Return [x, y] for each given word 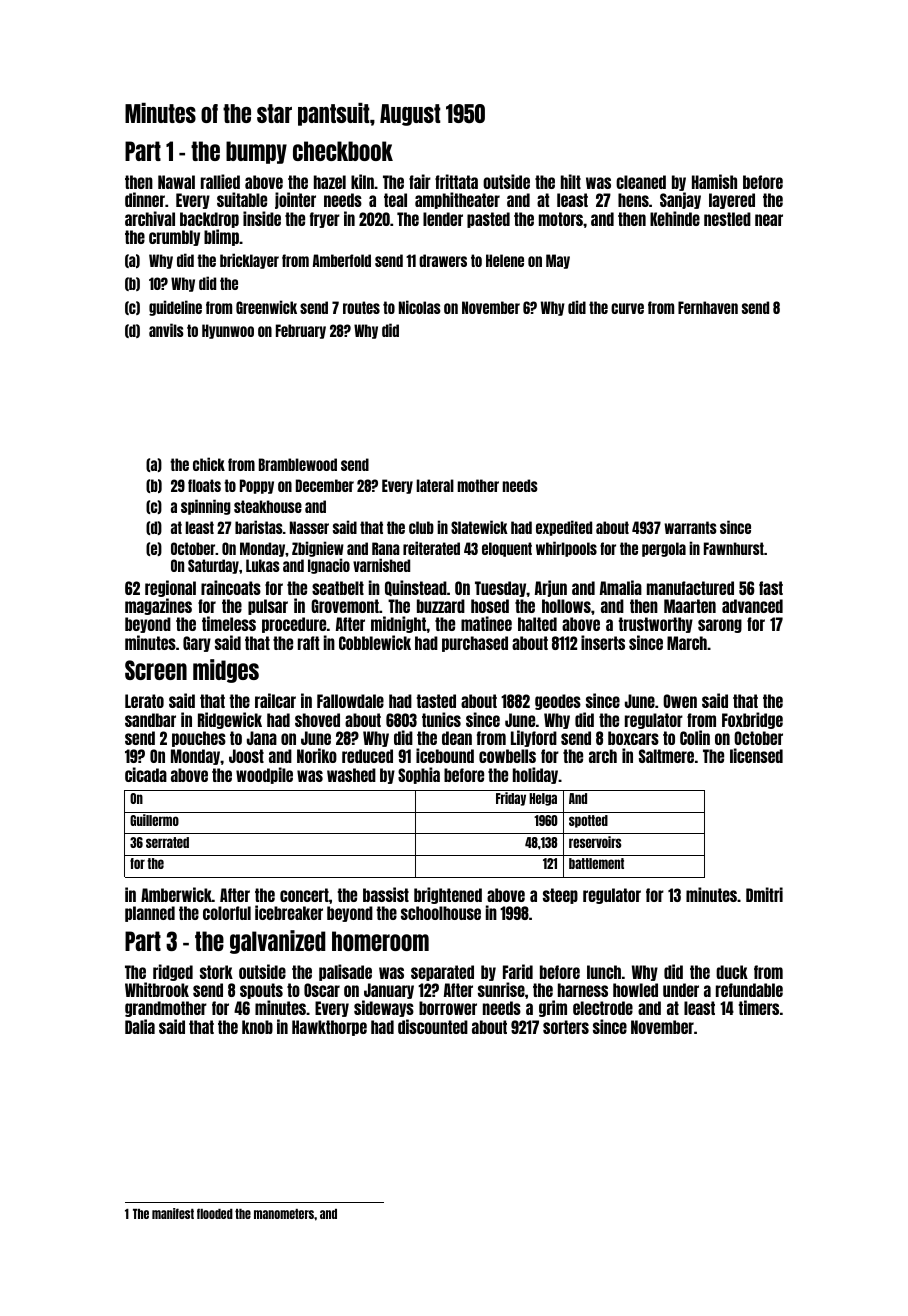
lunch [604, 972]
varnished [381, 565]
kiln [362, 181]
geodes [558, 702]
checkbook [343, 151]
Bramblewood [298, 464]
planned [150, 914]
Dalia [140, 1026]
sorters [566, 1027]
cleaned [641, 182]
